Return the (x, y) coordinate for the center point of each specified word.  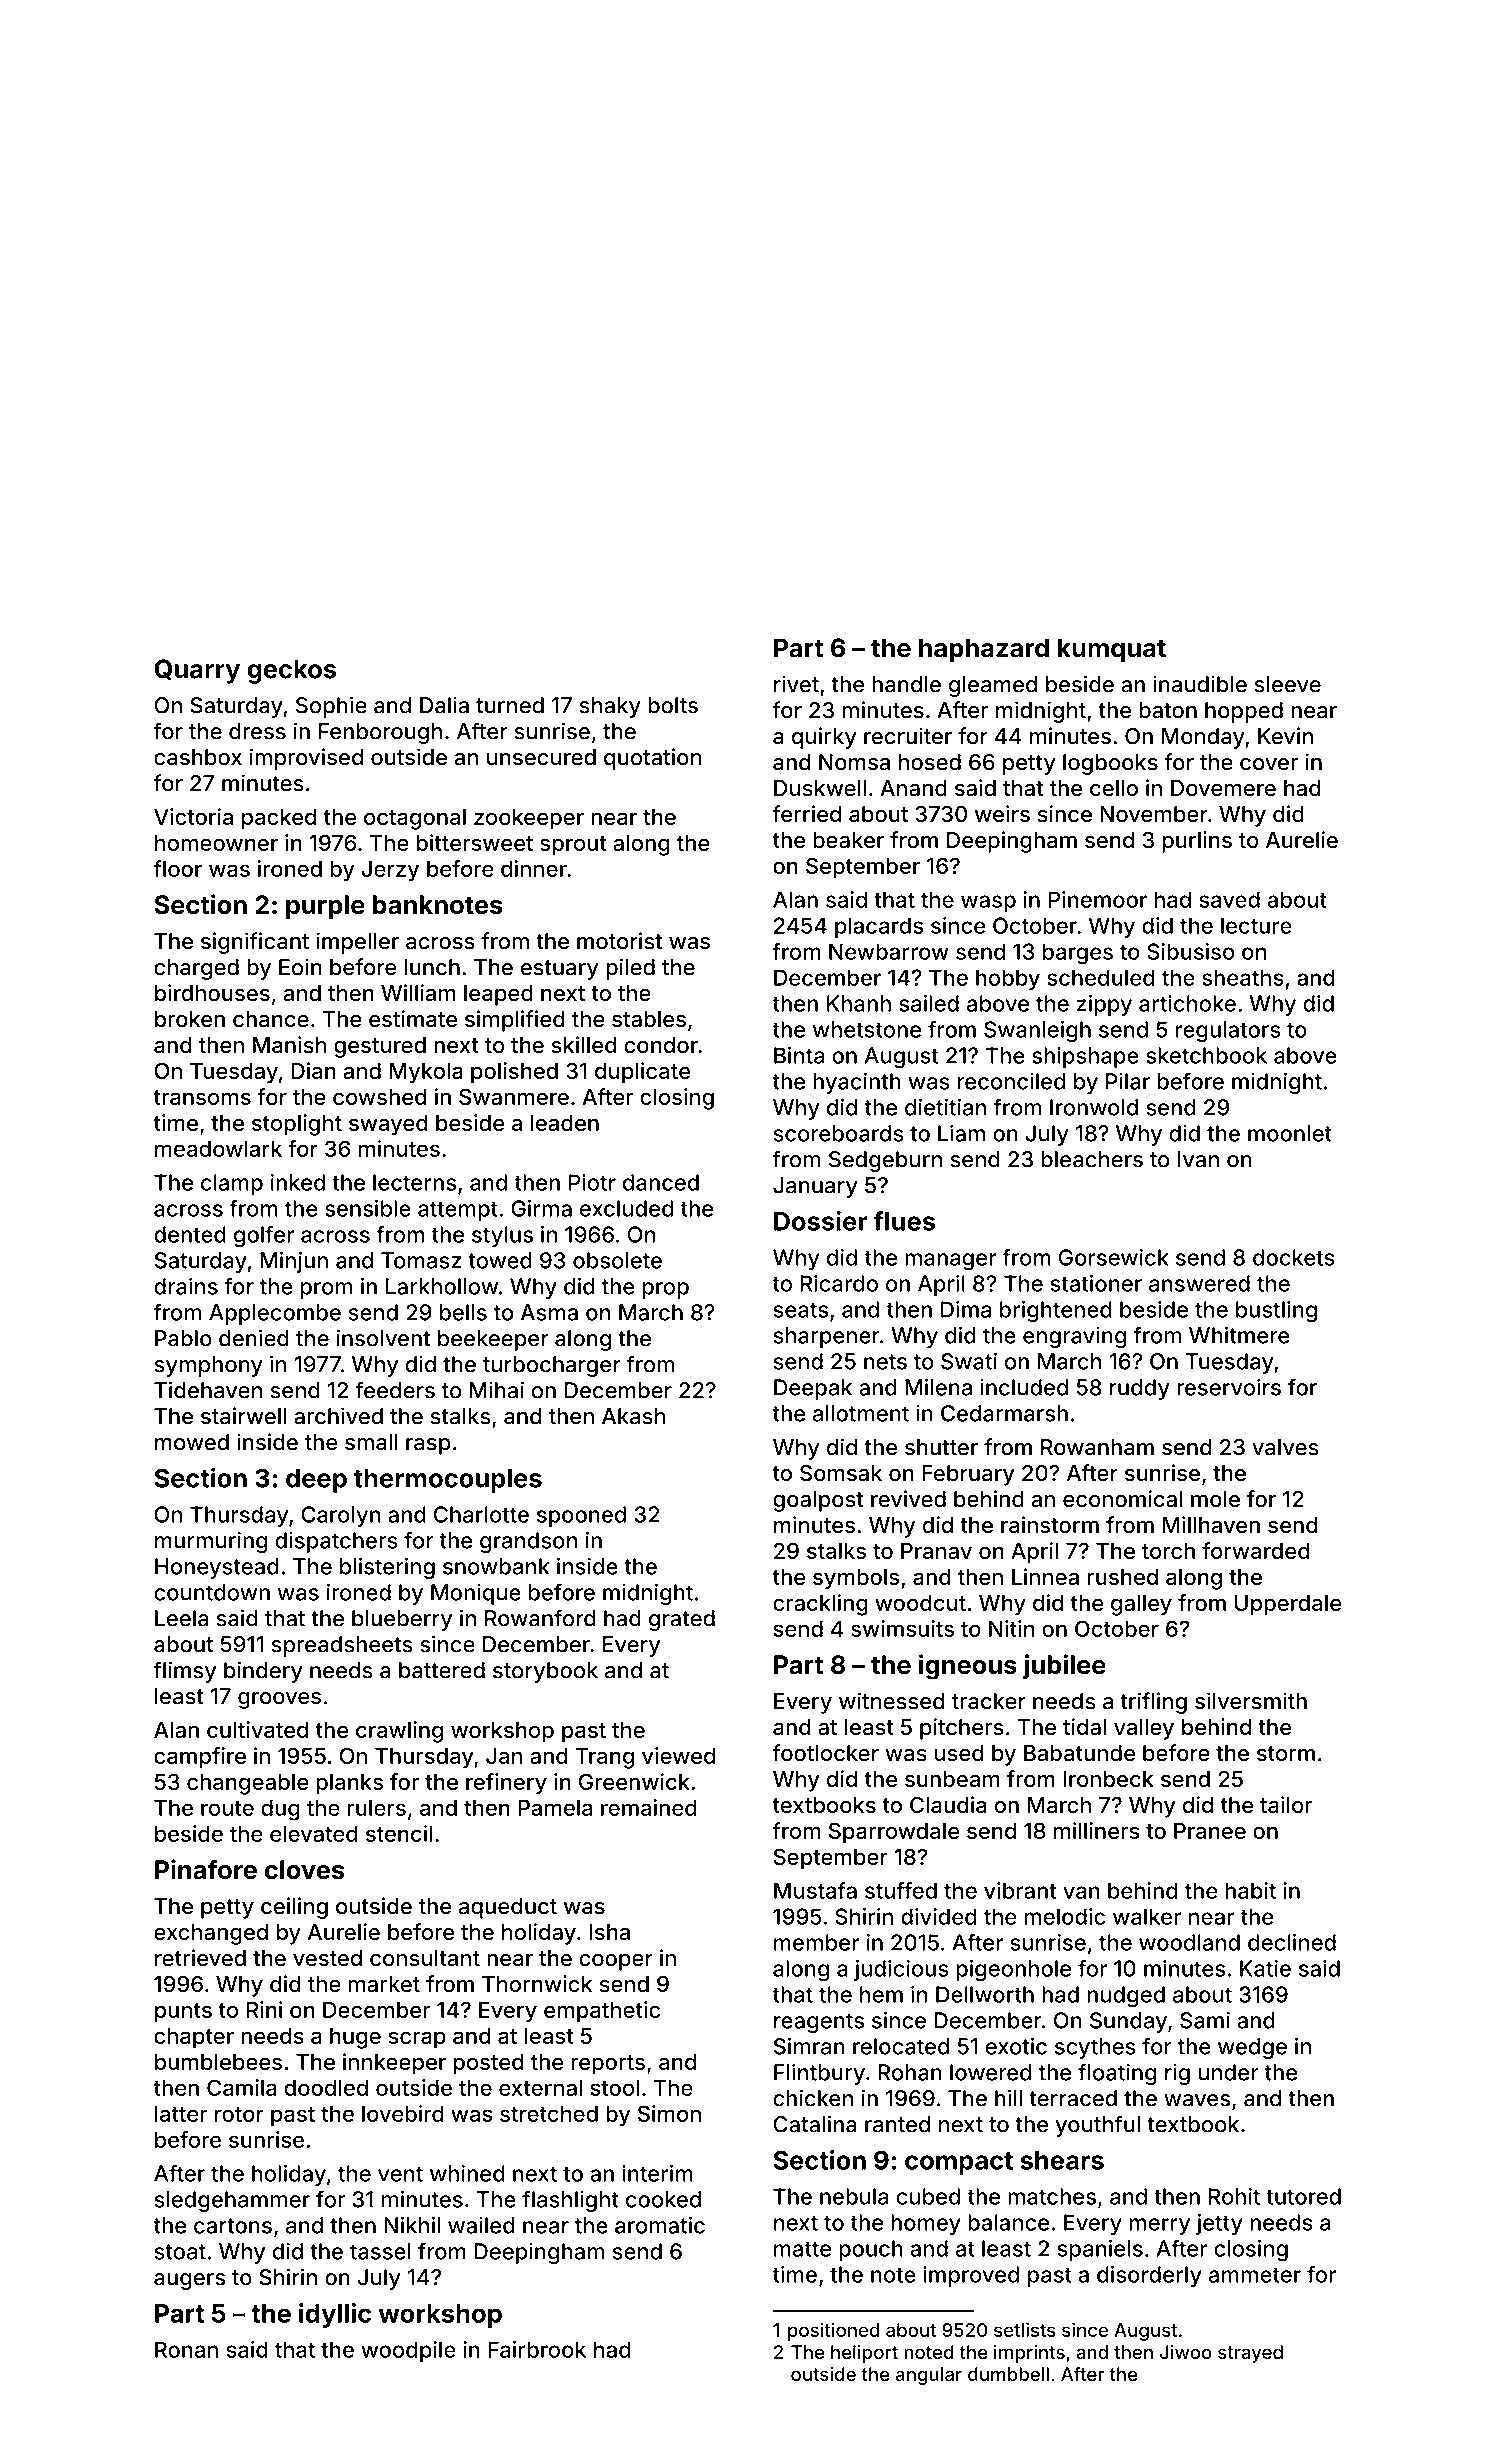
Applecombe (275, 1314)
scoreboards (838, 1133)
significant (255, 943)
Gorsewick (1114, 1257)
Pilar (1128, 1081)
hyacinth (857, 1083)
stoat (180, 2252)
